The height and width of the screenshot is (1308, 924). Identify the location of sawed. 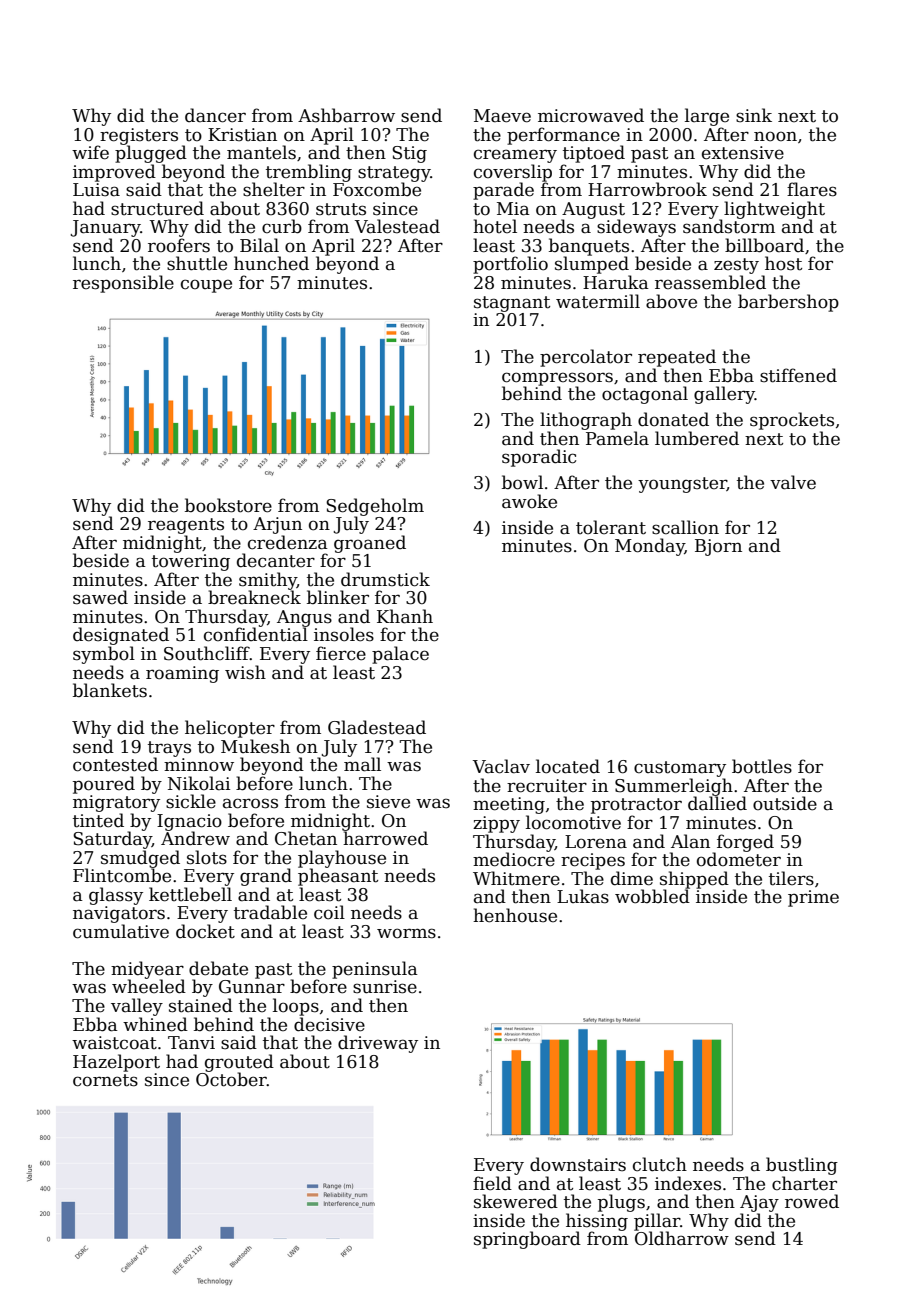
(100, 597).
